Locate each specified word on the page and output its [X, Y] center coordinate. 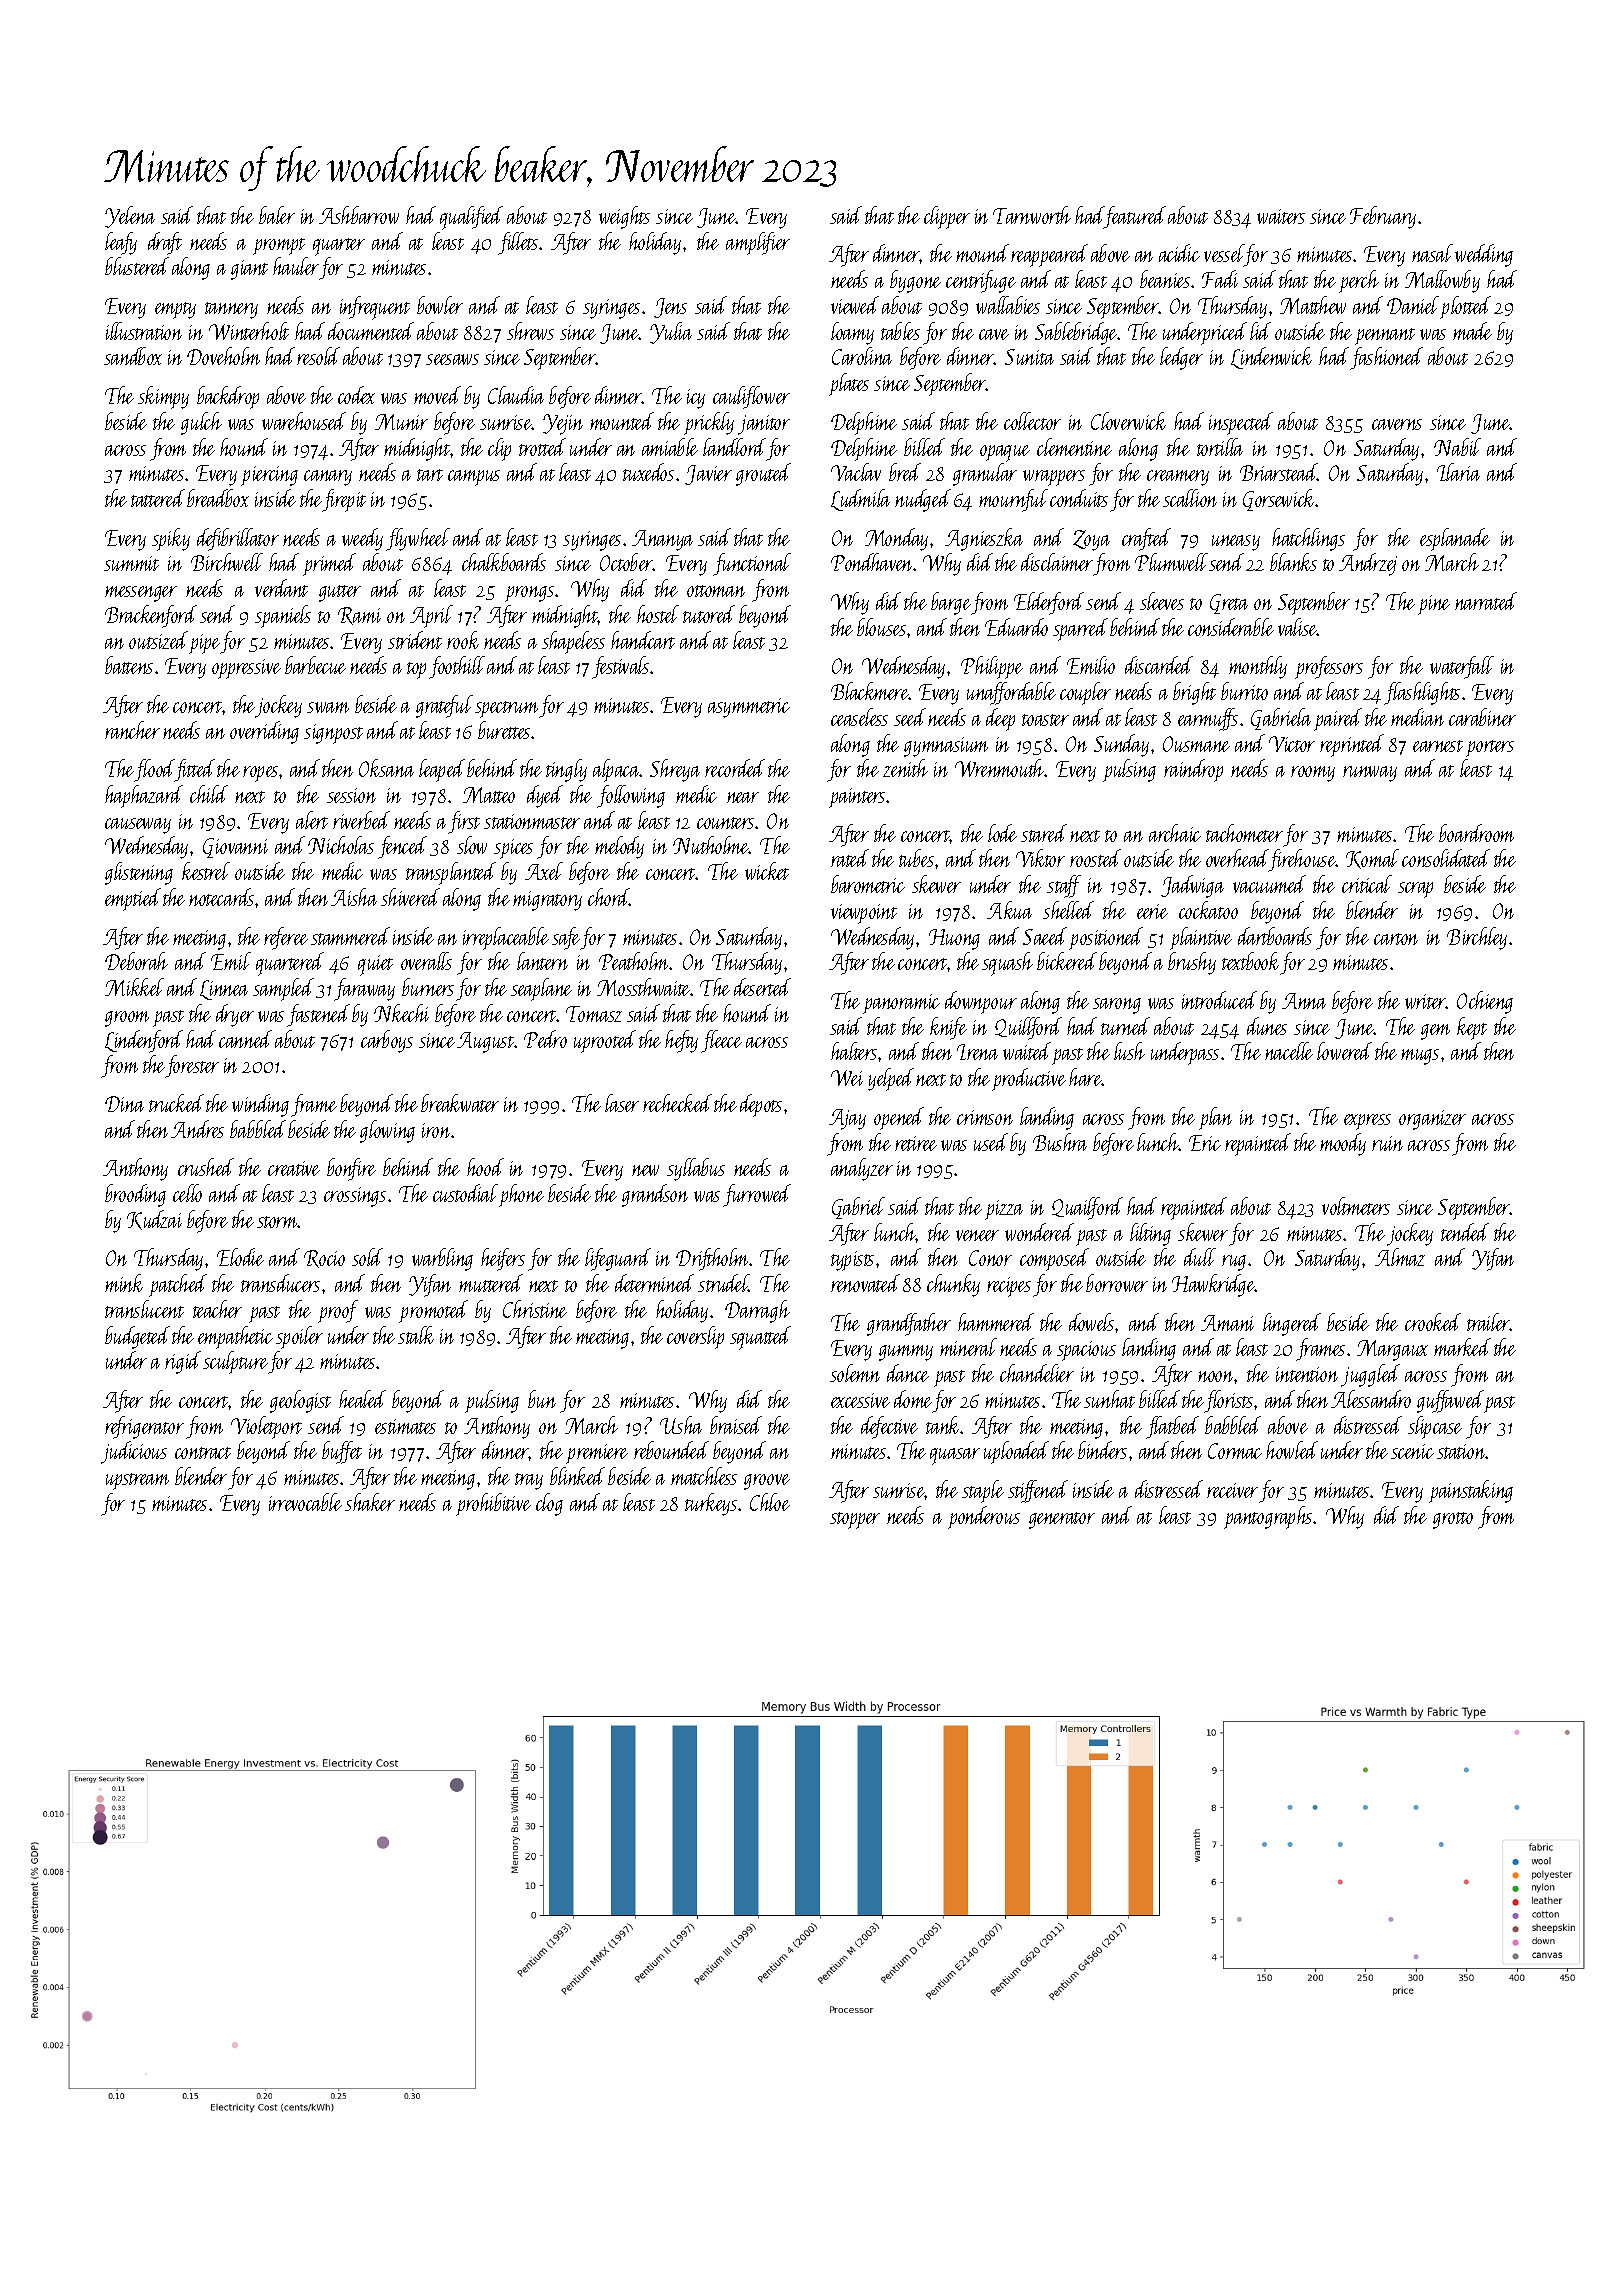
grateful [444, 706]
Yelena [130, 217]
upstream [137, 1481]
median [1417, 717]
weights [624, 217]
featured [1135, 217]
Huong [954, 939]
